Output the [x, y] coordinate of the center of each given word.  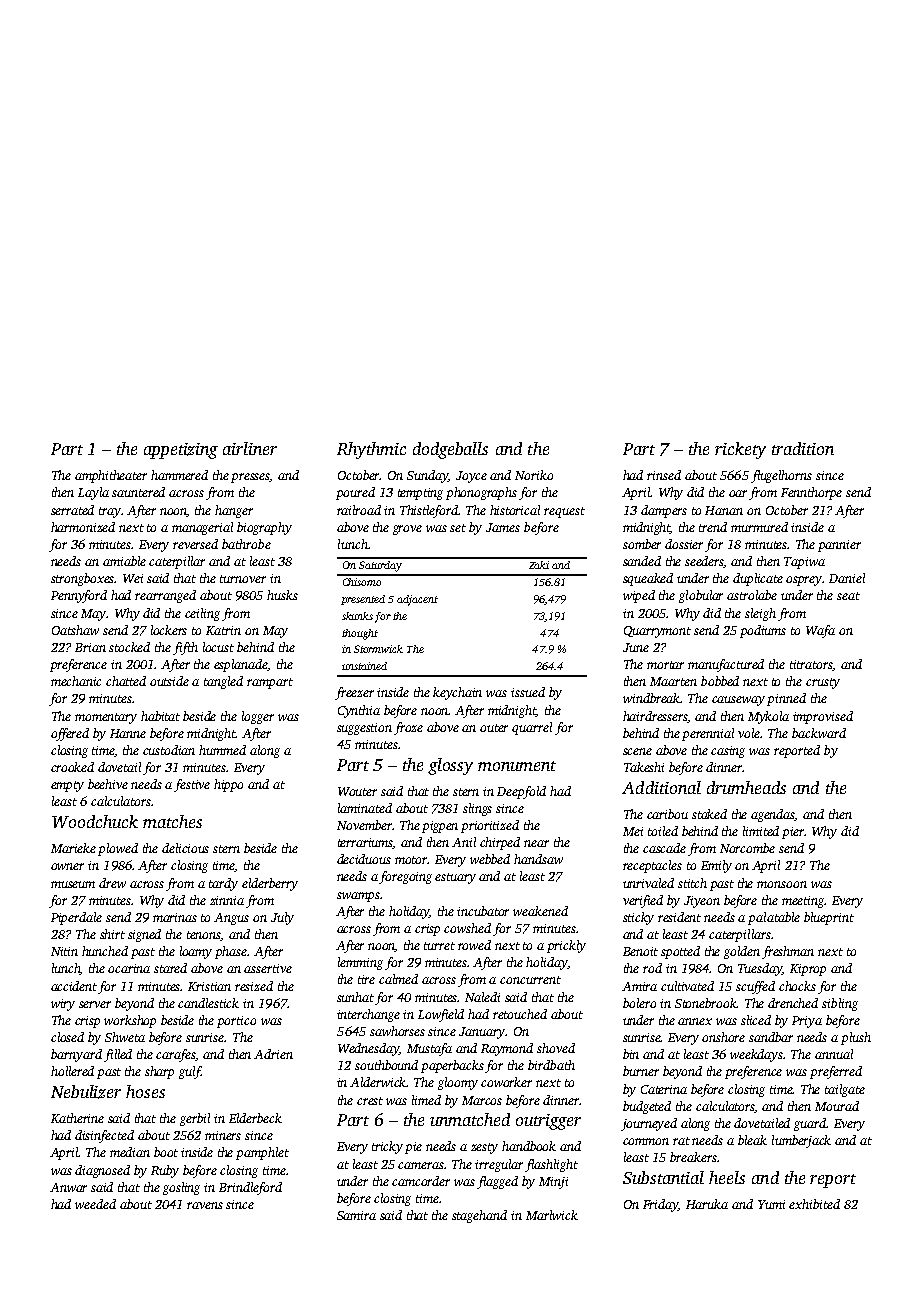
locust [218, 647]
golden [742, 952]
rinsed [664, 475]
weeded [95, 1204]
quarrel [532, 728]
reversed [195, 544]
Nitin [64, 951]
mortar [665, 665]
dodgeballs [450, 450]
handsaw [538, 859]
